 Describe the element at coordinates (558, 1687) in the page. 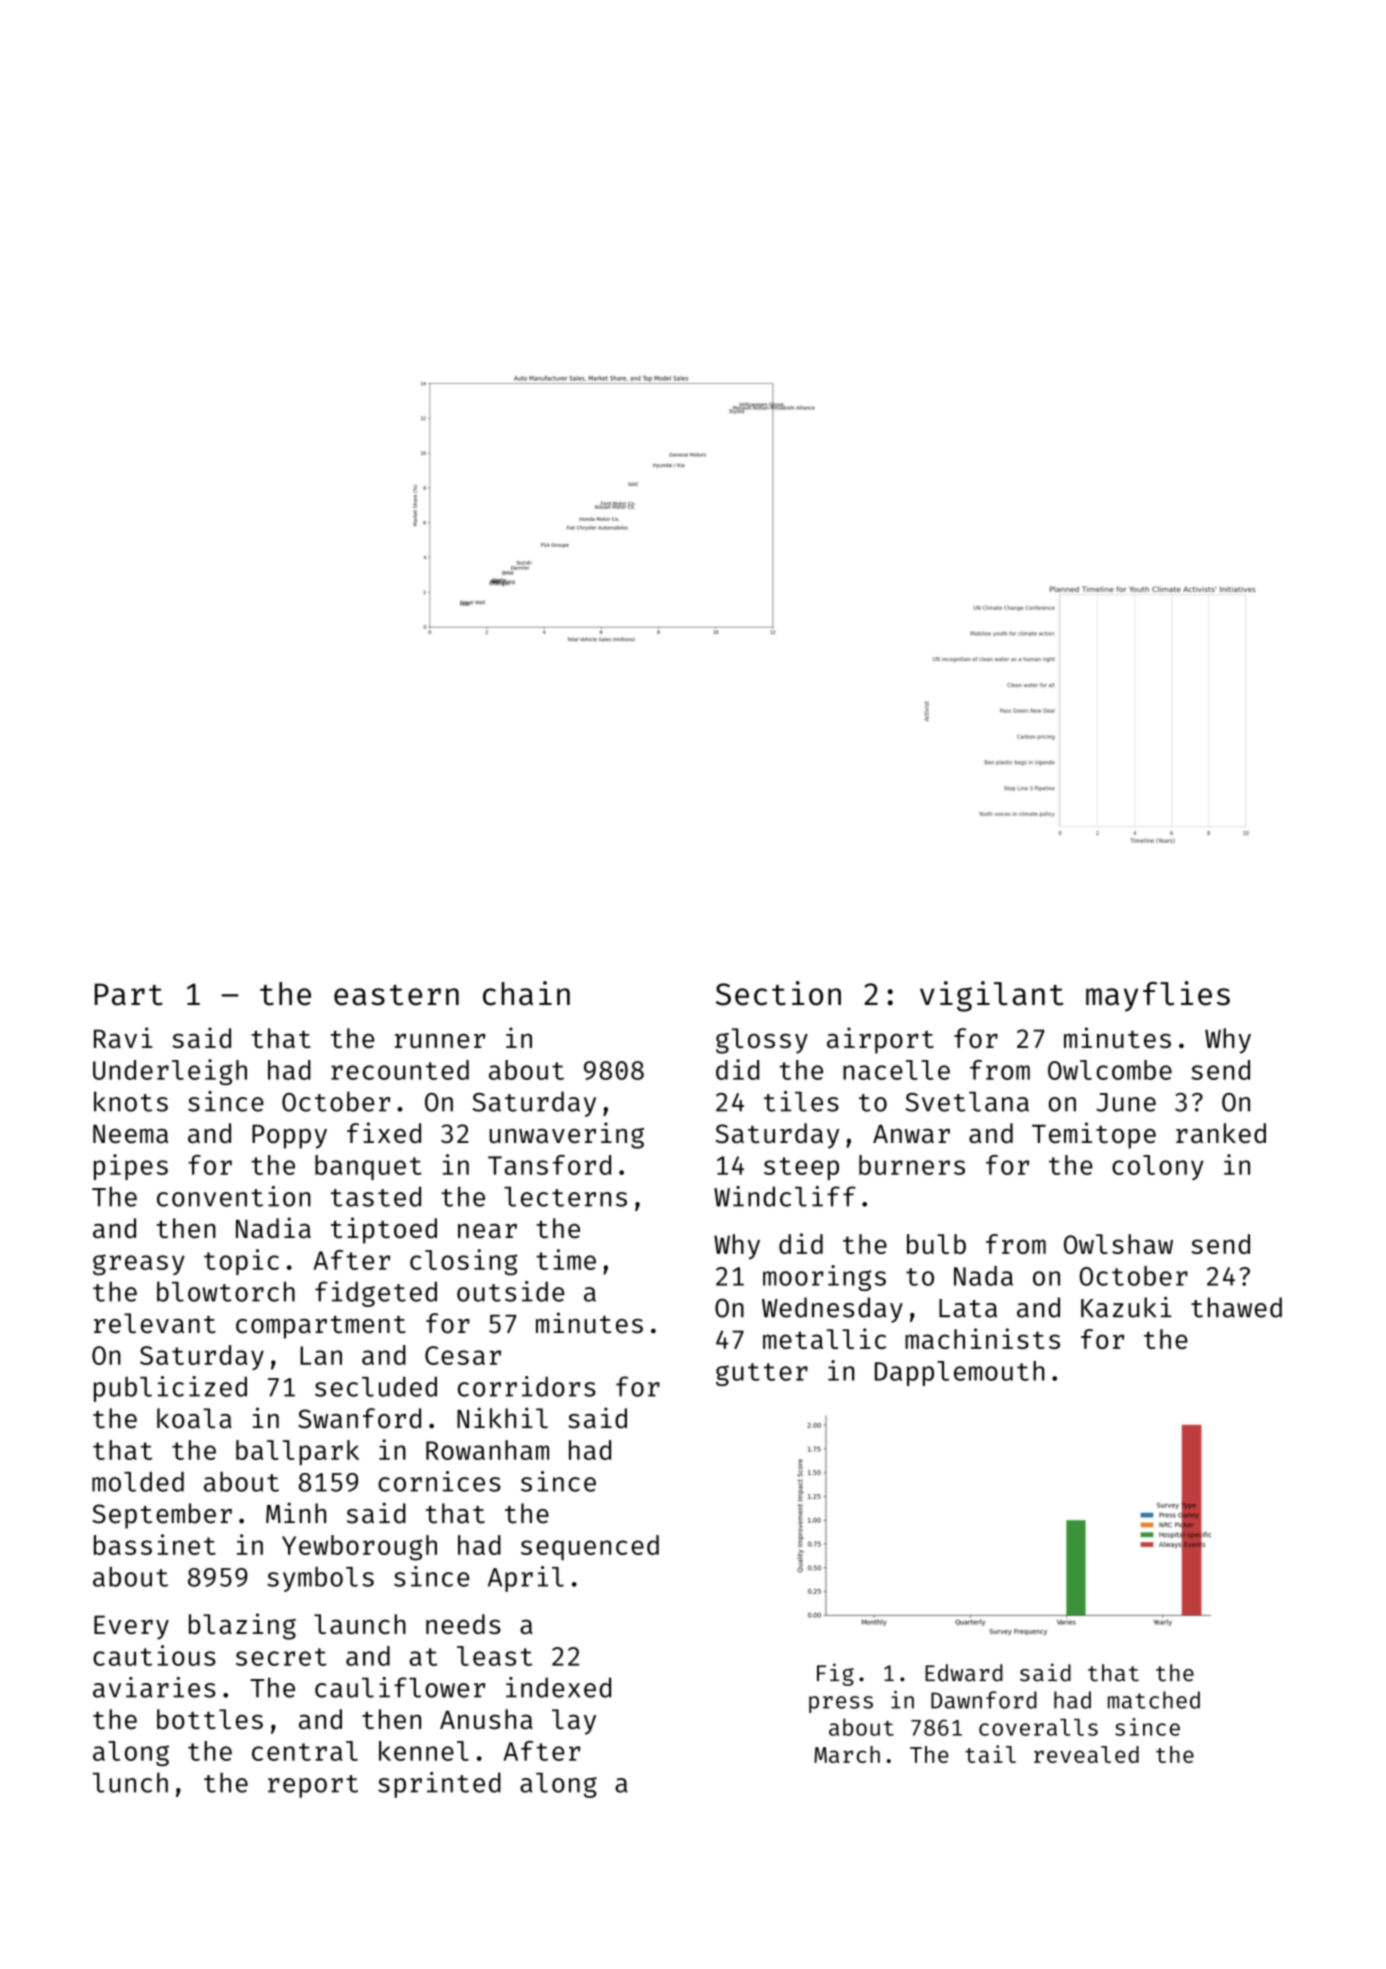

I see `indexed` at that location.
